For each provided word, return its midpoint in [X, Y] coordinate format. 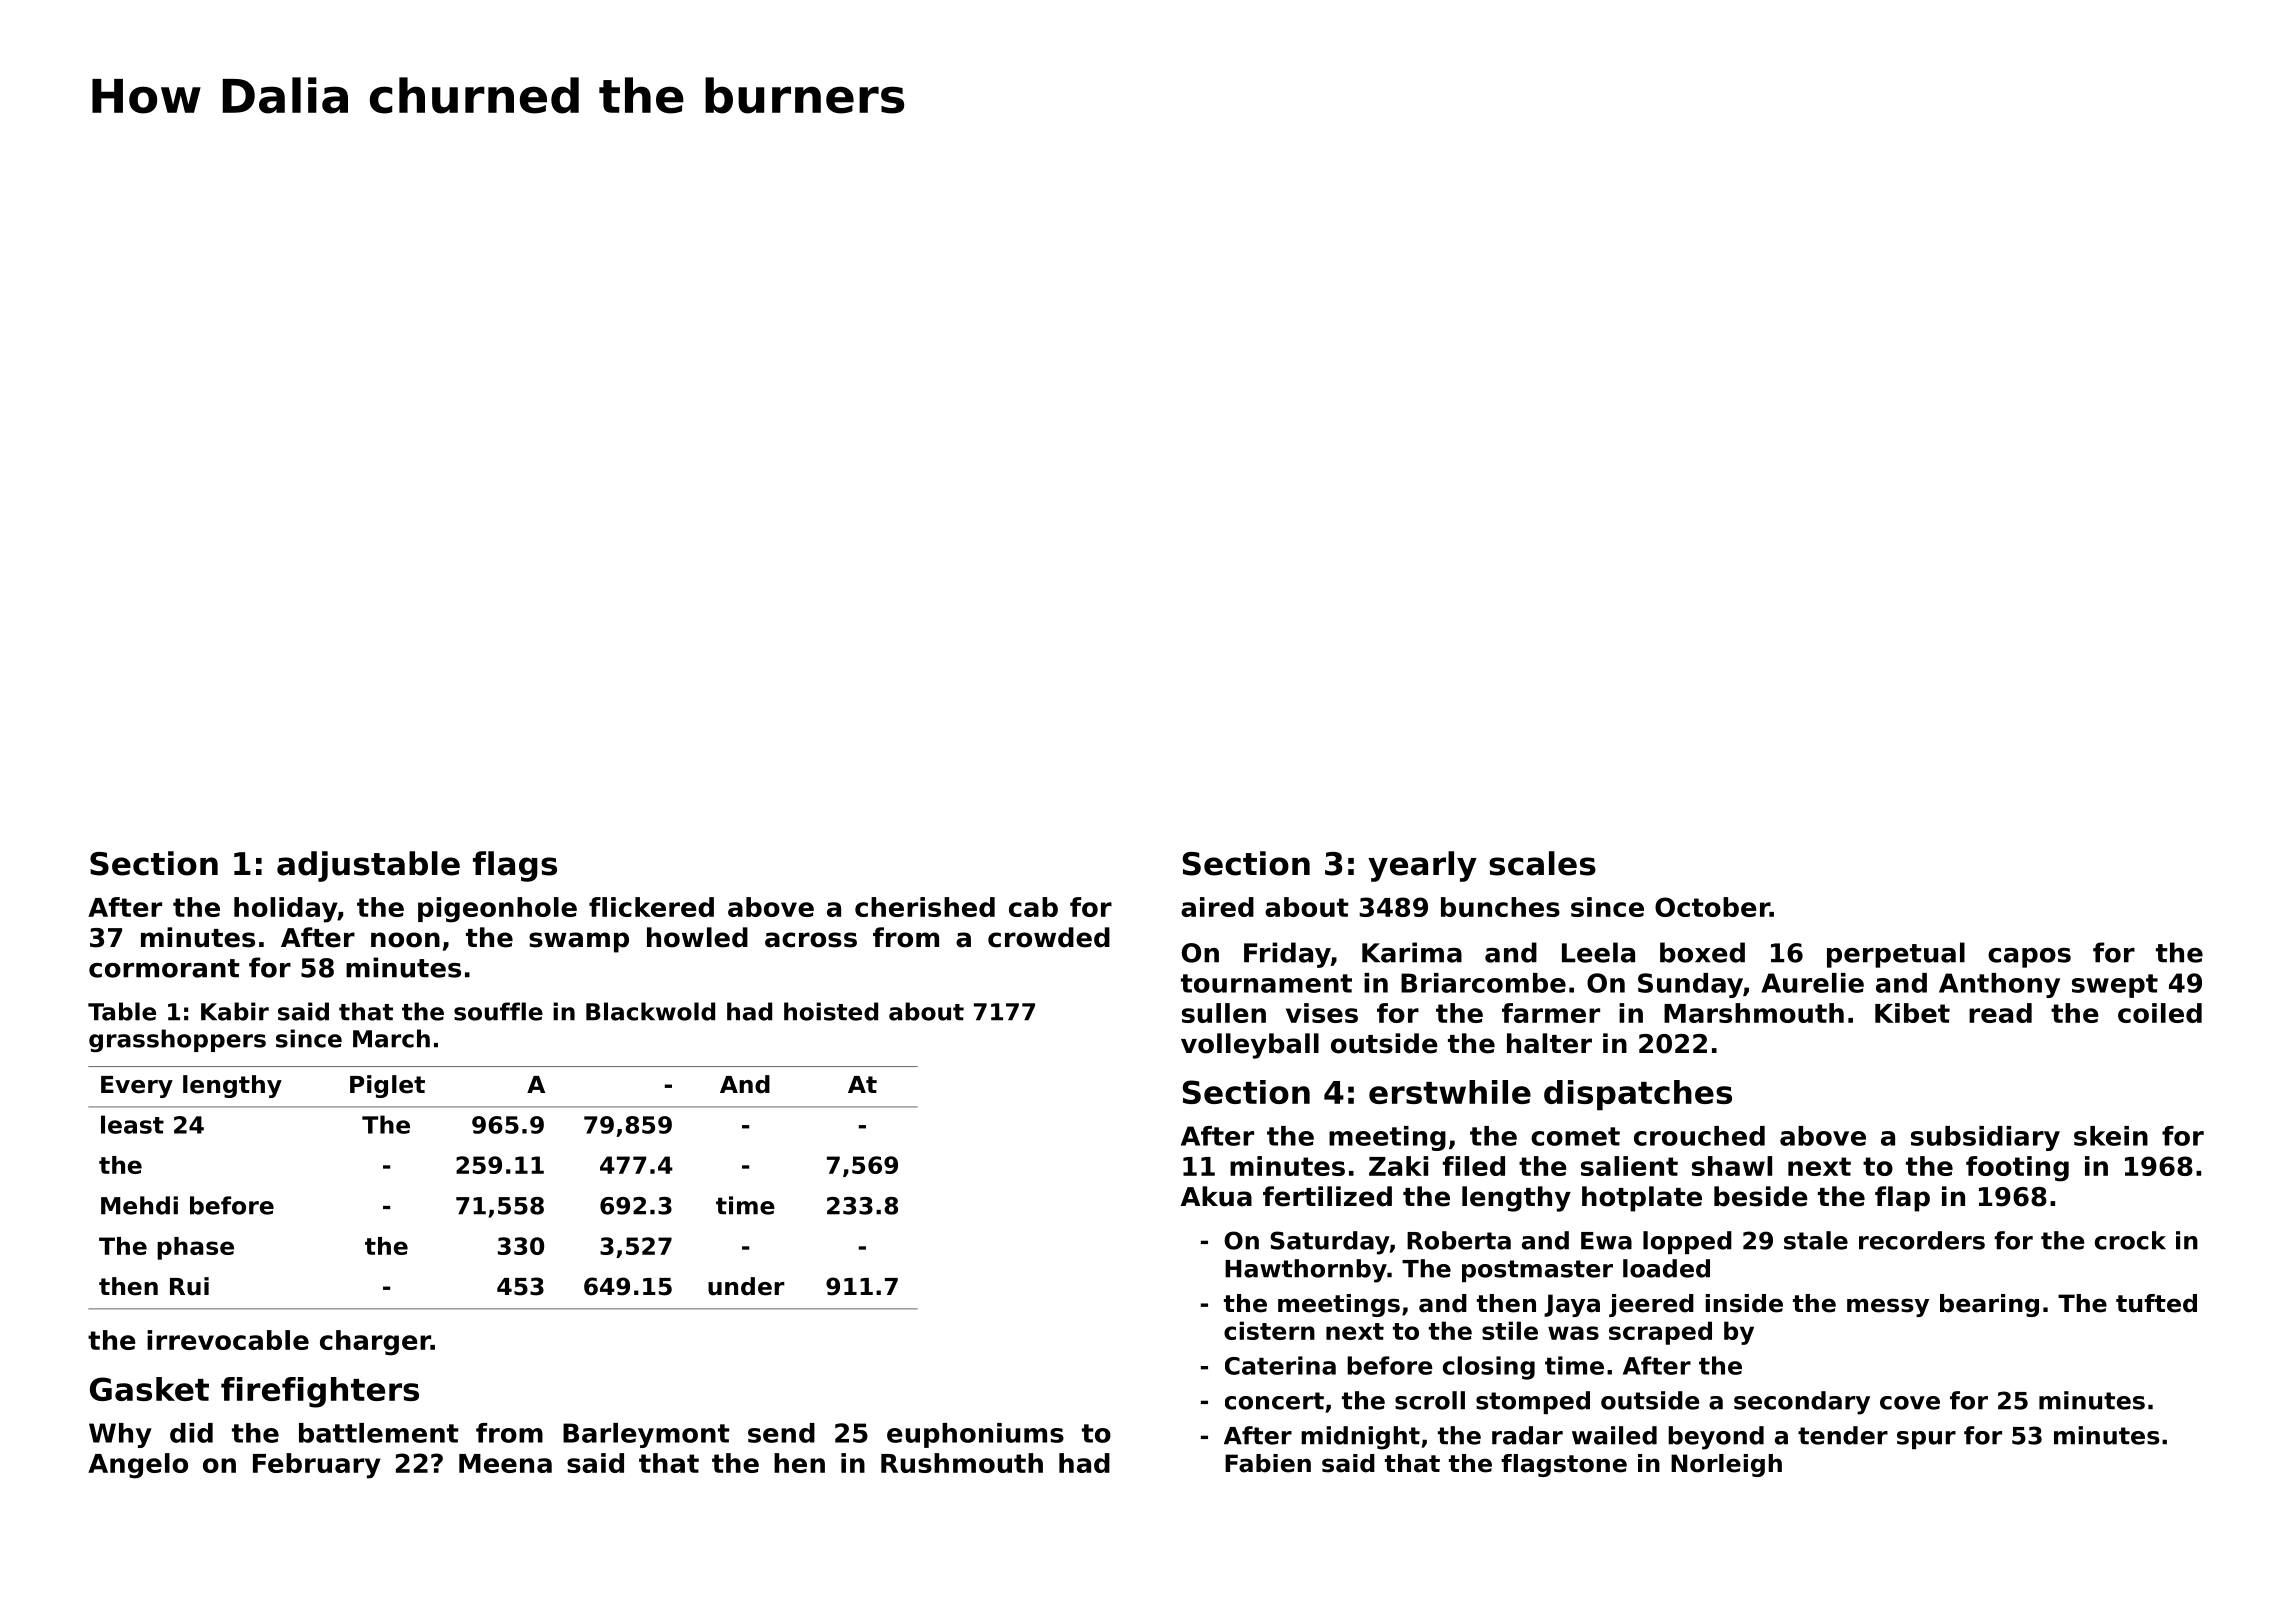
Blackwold [650, 1011]
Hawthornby [1306, 1271]
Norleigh [1726, 1465]
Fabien [1268, 1463]
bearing [1989, 1305]
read [2000, 1013]
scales [1542, 863]
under [746, 1286]
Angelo [138, 1466]
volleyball [1250, 1046]
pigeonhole [497, 910]
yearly [1422, 866]
